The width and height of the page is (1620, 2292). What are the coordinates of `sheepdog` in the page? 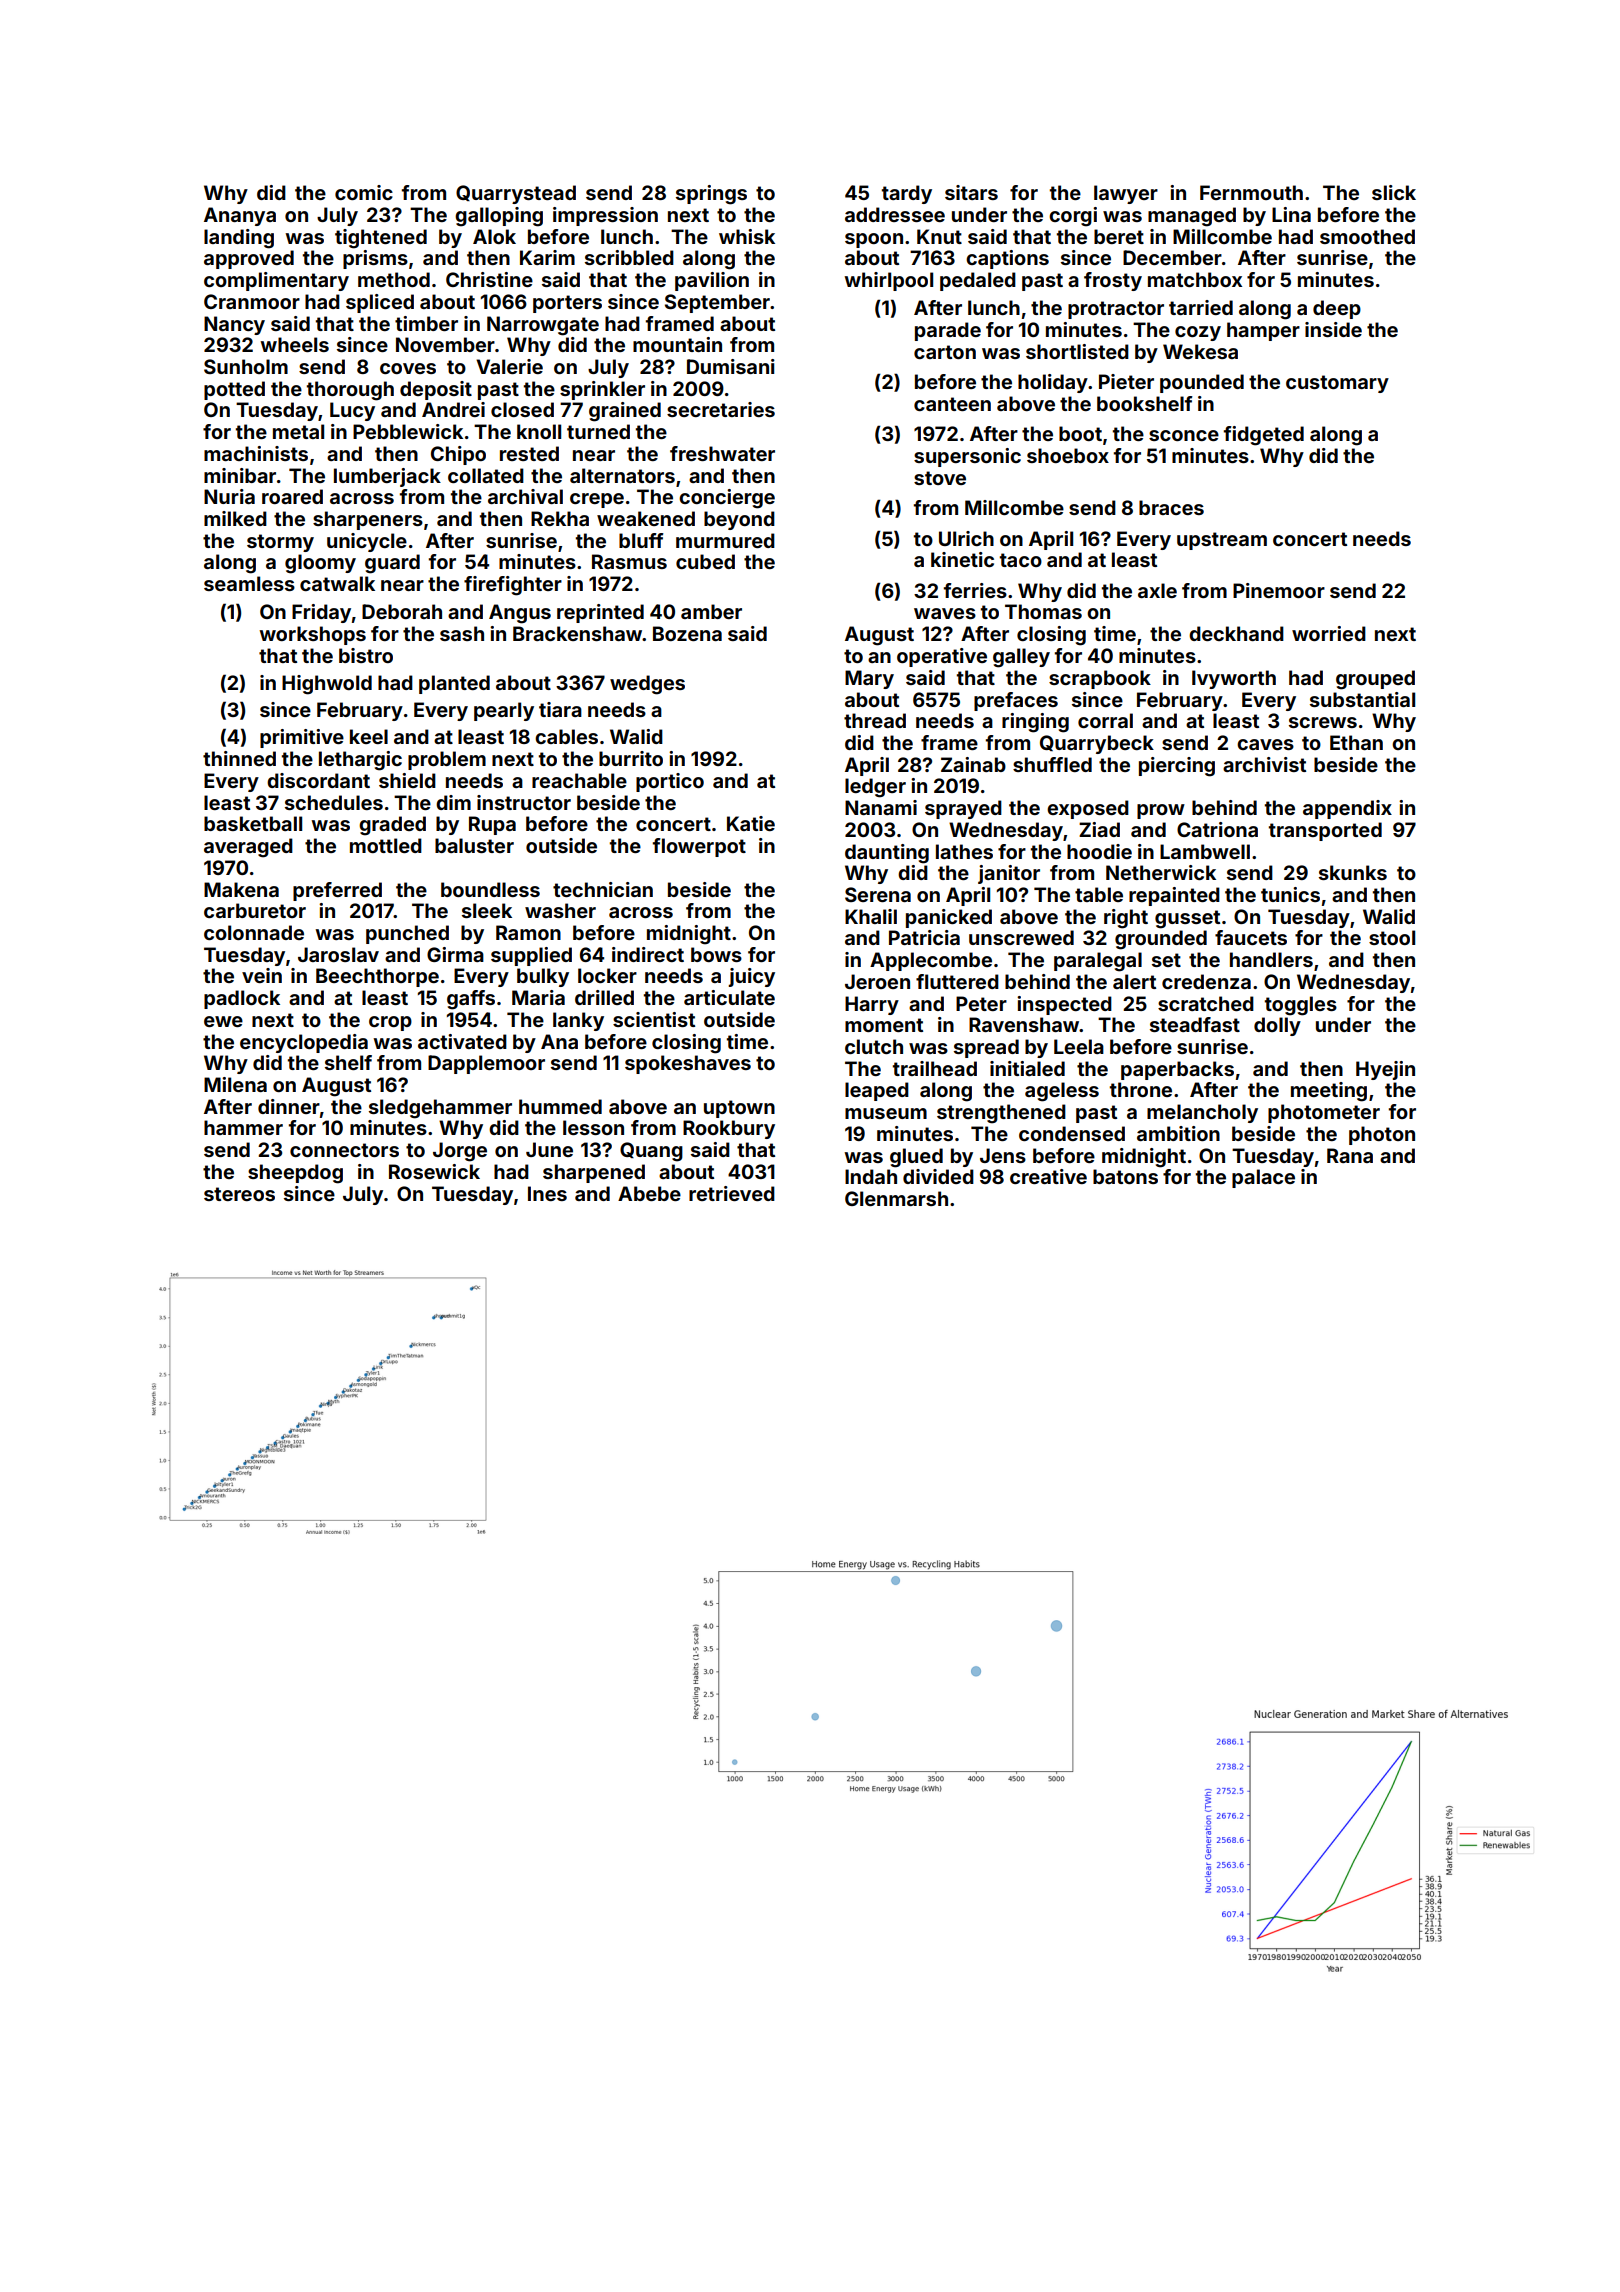 It's located at (295, 1174).
